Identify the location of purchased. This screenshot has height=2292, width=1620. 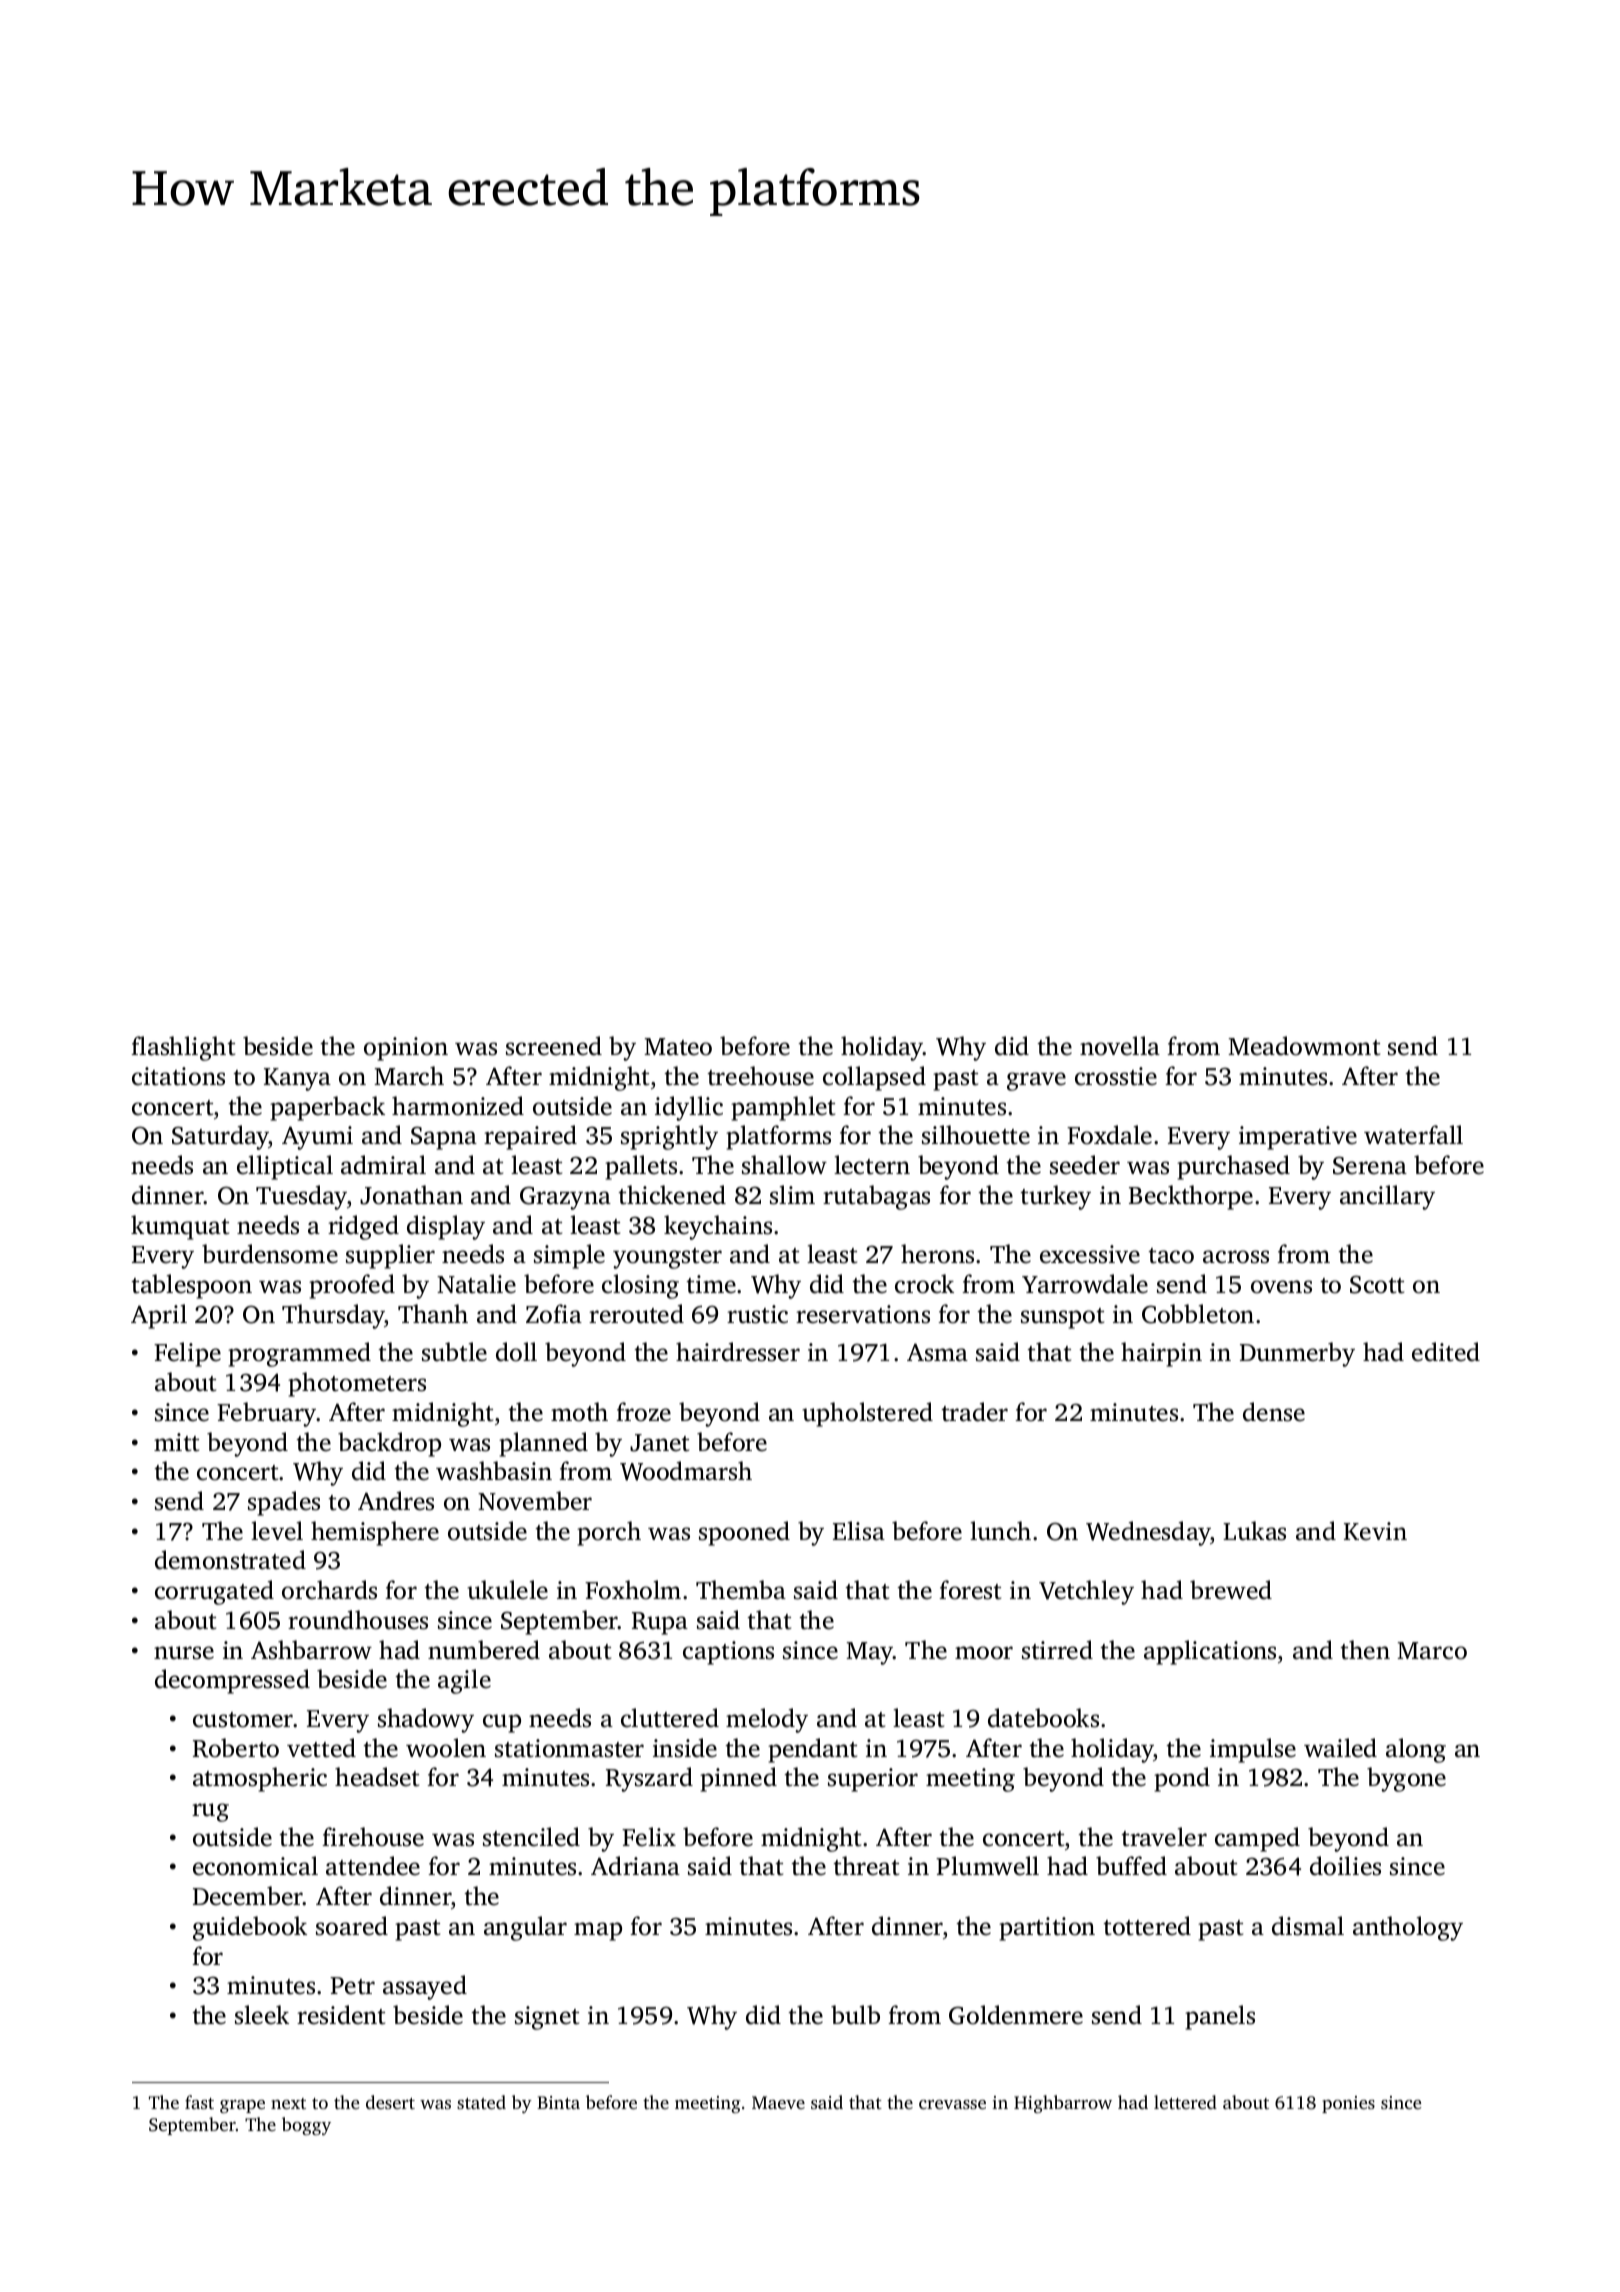
(1233, 1167).
